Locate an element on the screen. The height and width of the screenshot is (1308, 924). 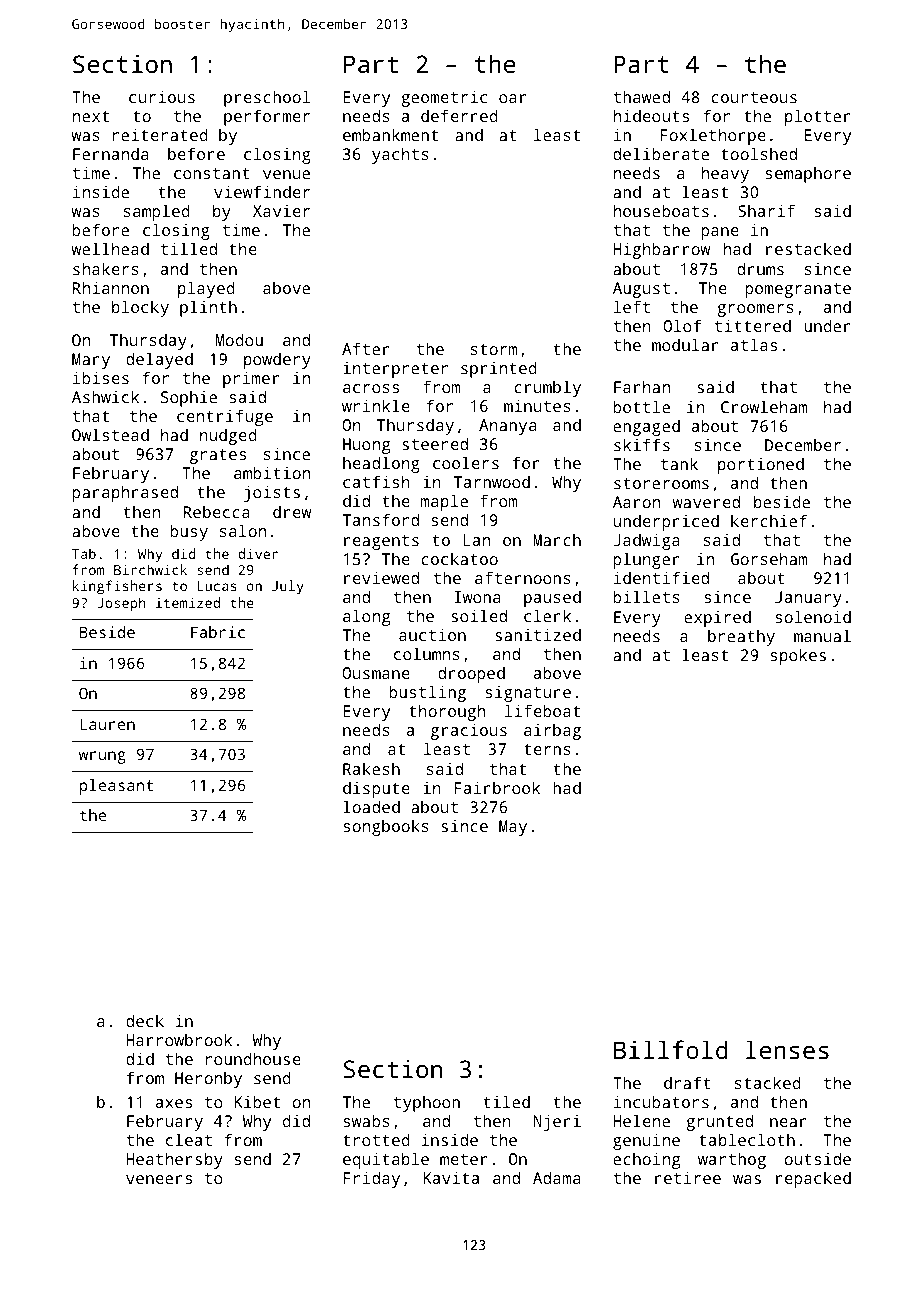
sampled is located at coordinates (157, 212).
